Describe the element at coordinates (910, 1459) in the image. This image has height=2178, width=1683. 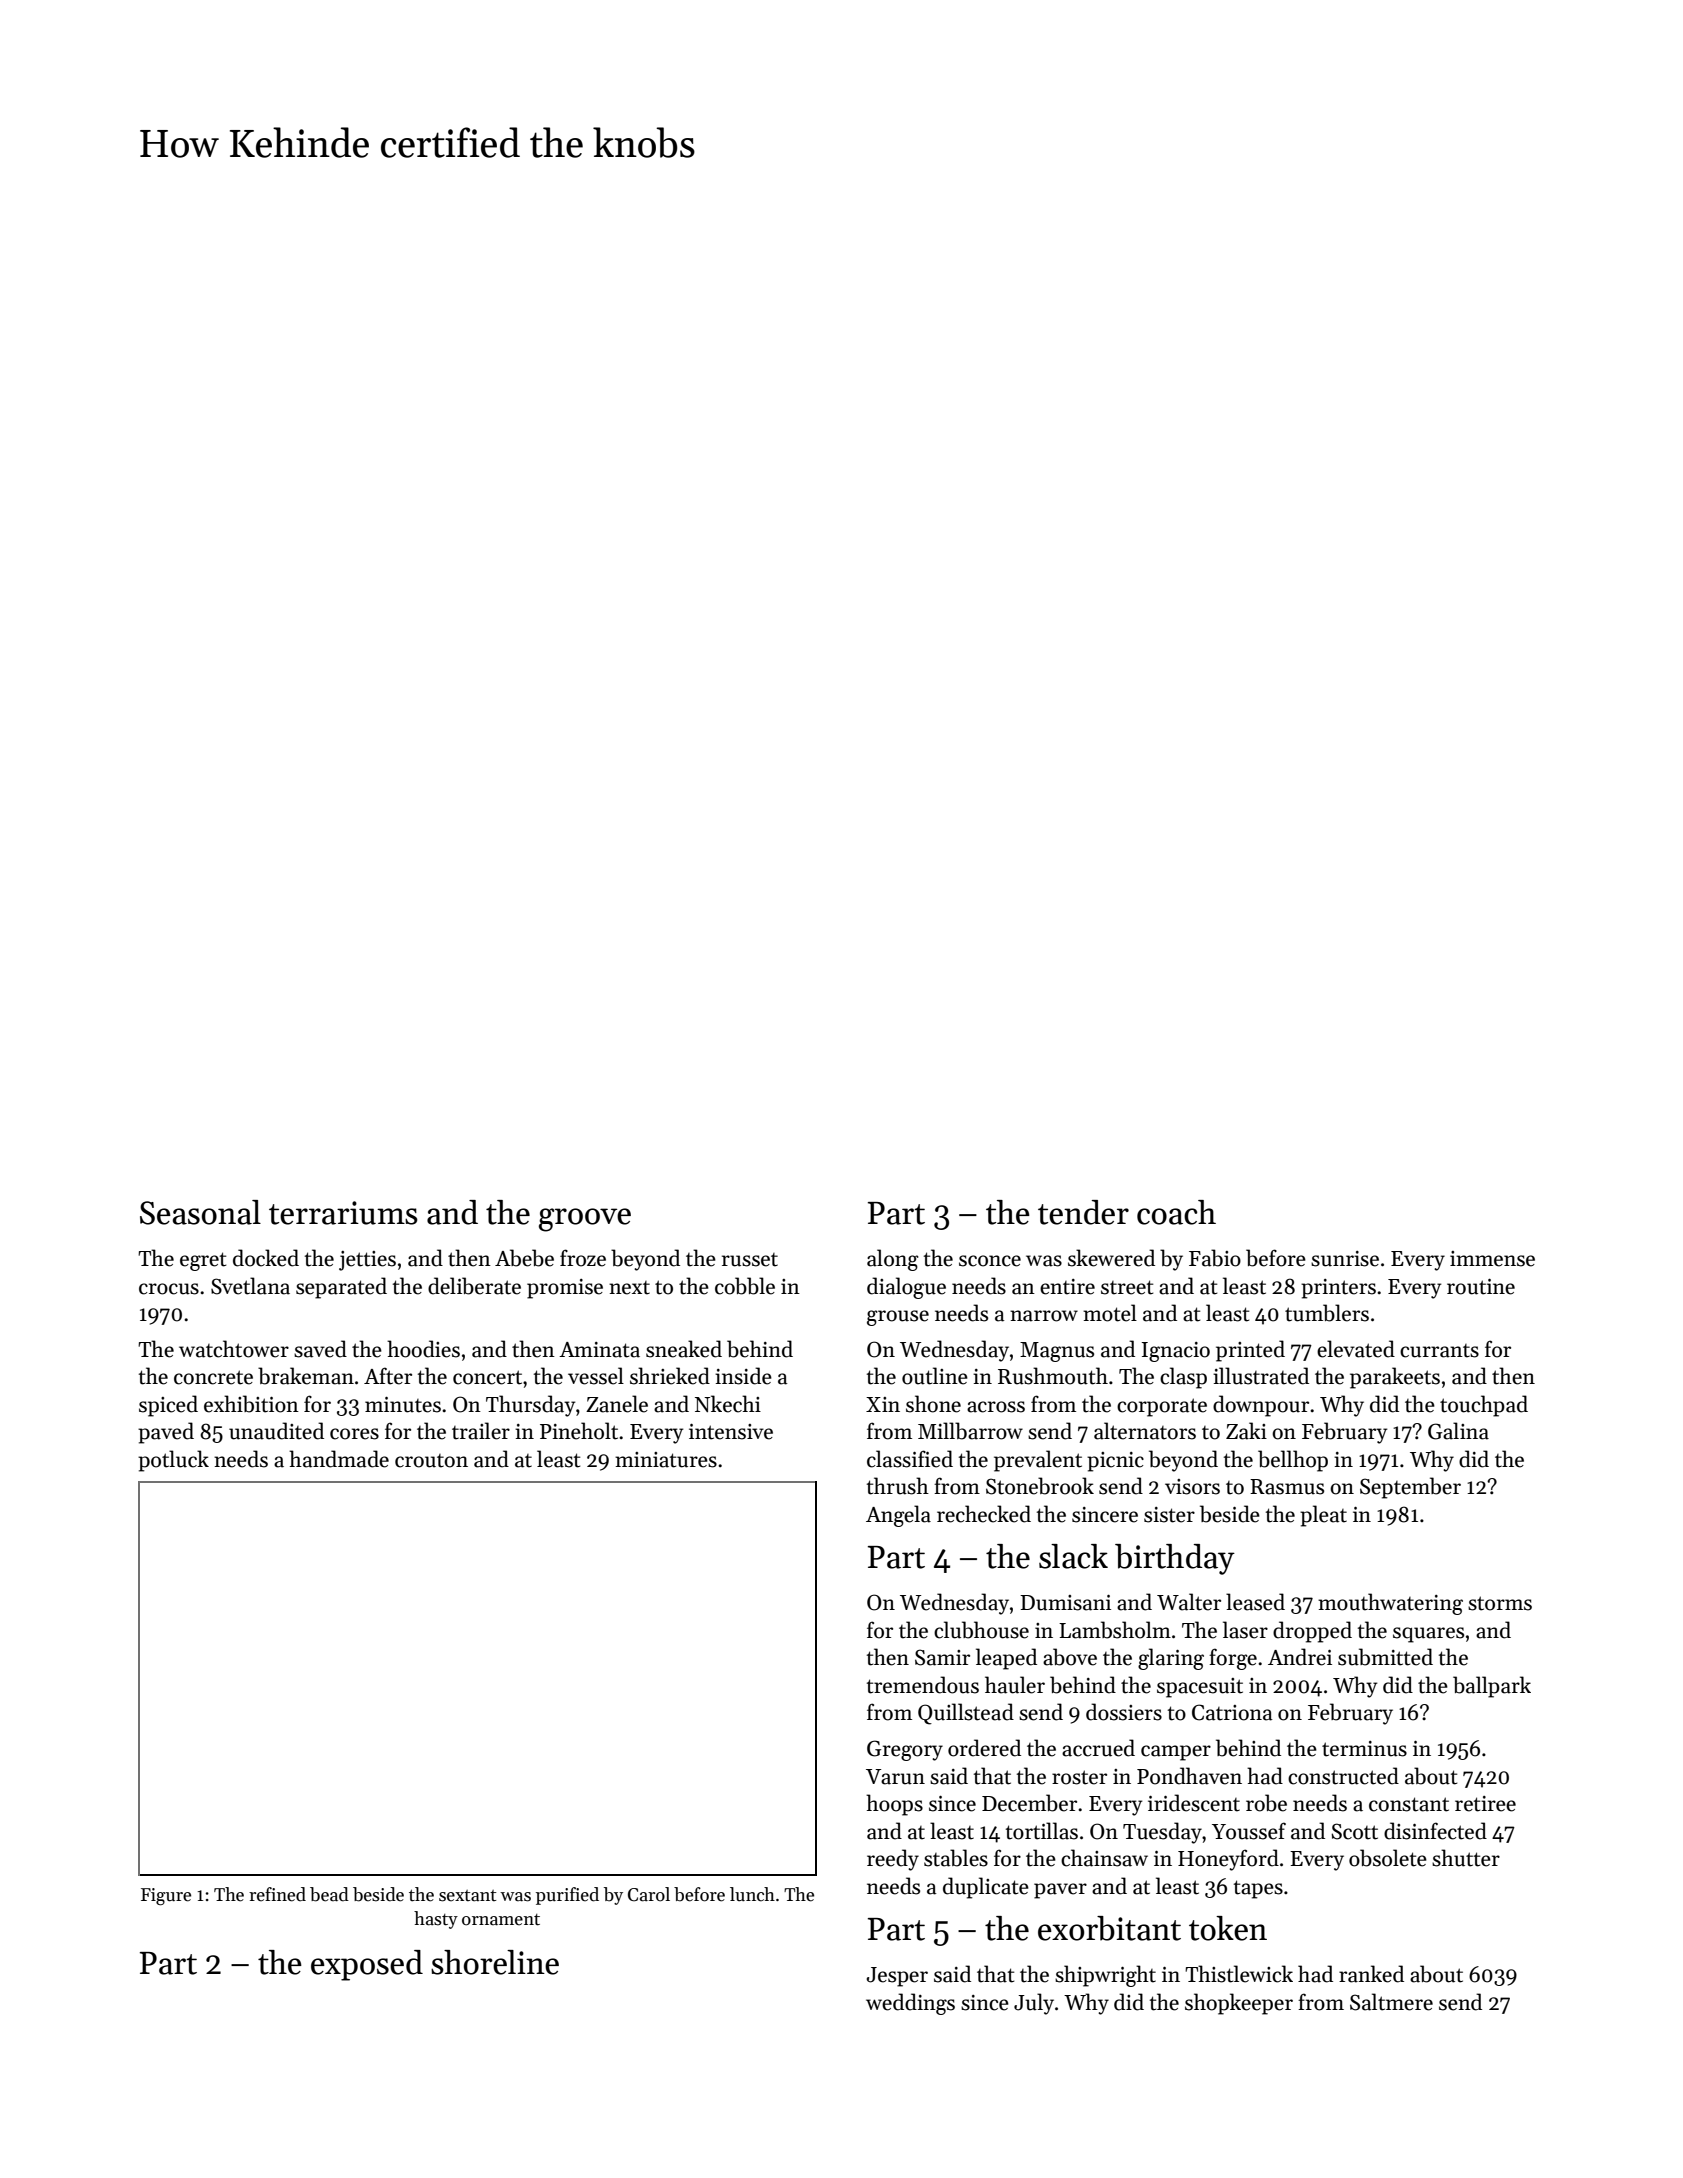
I see `classified` at that location.
